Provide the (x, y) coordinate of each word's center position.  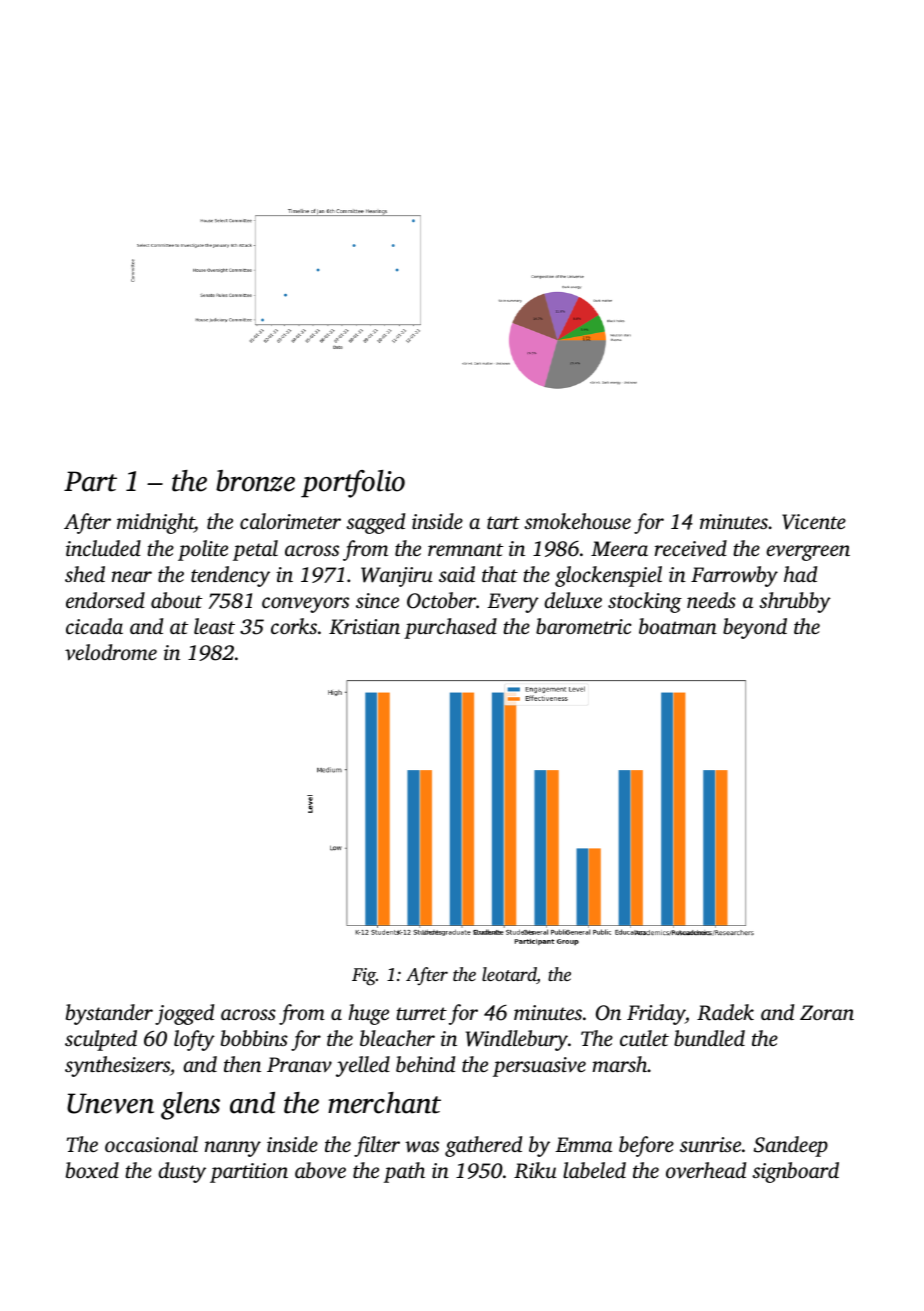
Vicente (814, 522)
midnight (155, 523)
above (320, 1170)
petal (255, 550)
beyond (755, 628)
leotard (509, 975)
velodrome (111, 652)
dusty (182, 1172)
